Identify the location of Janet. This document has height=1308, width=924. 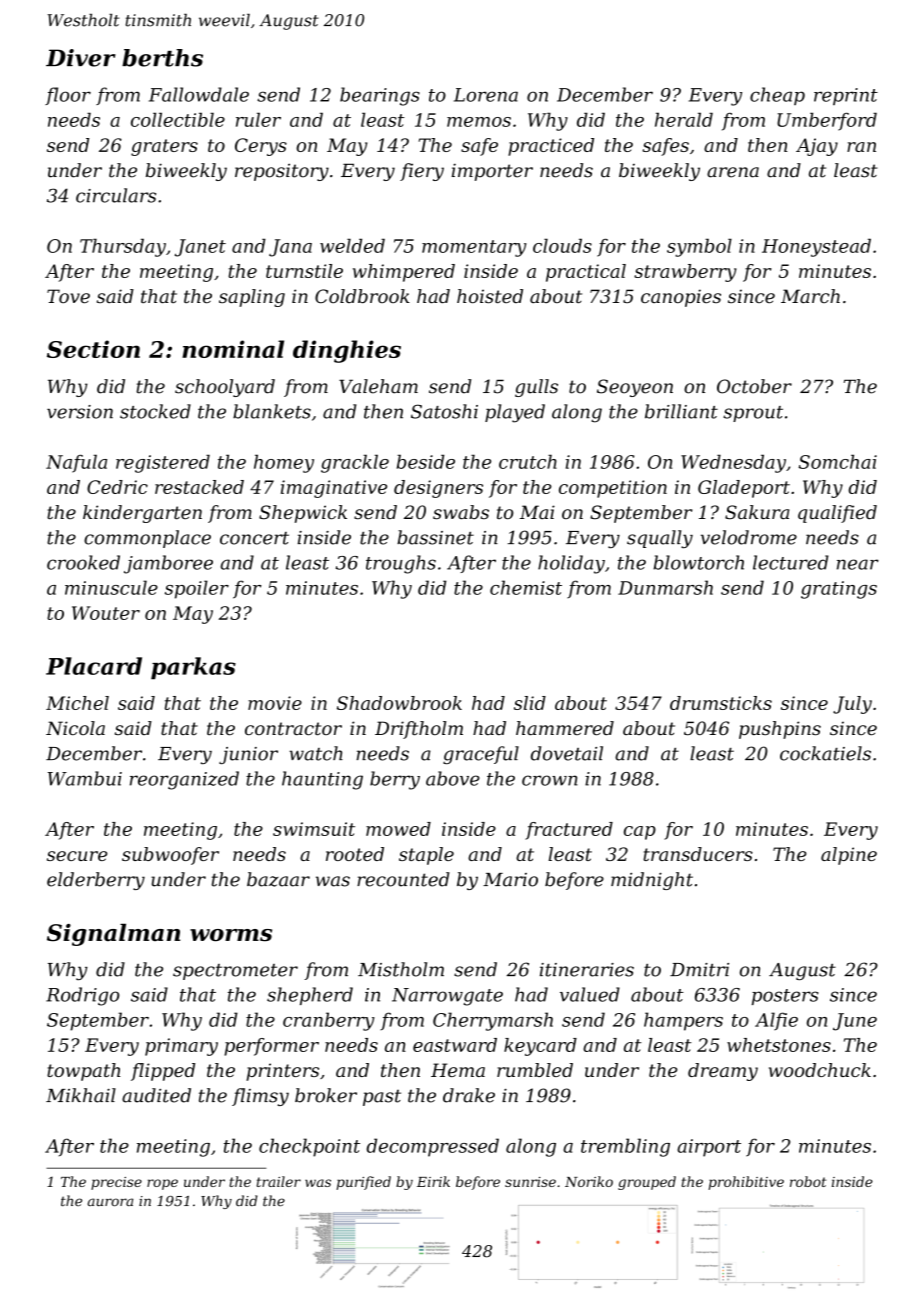
(200, 248).
